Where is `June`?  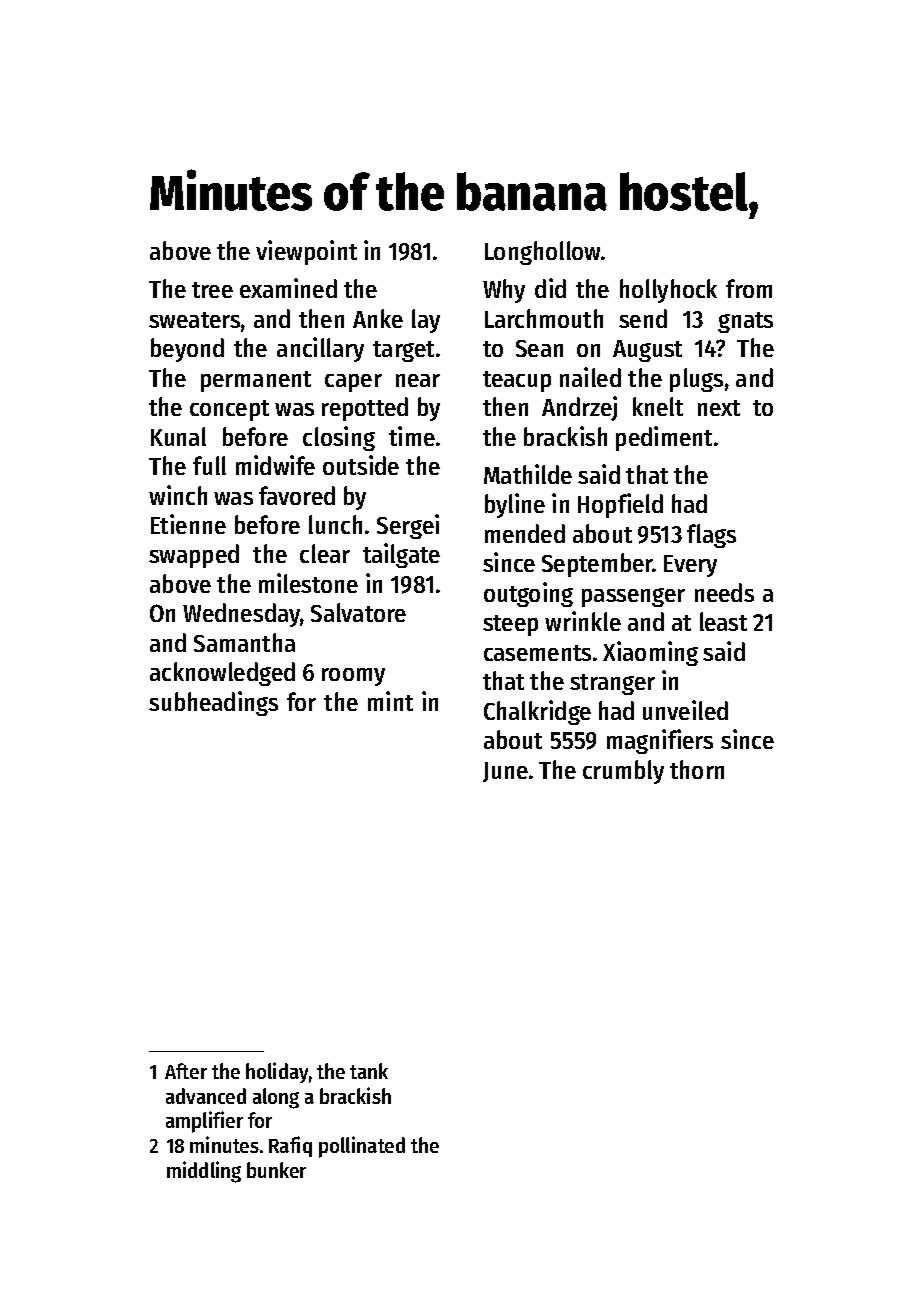
June is located at coordinates (505, 772).
